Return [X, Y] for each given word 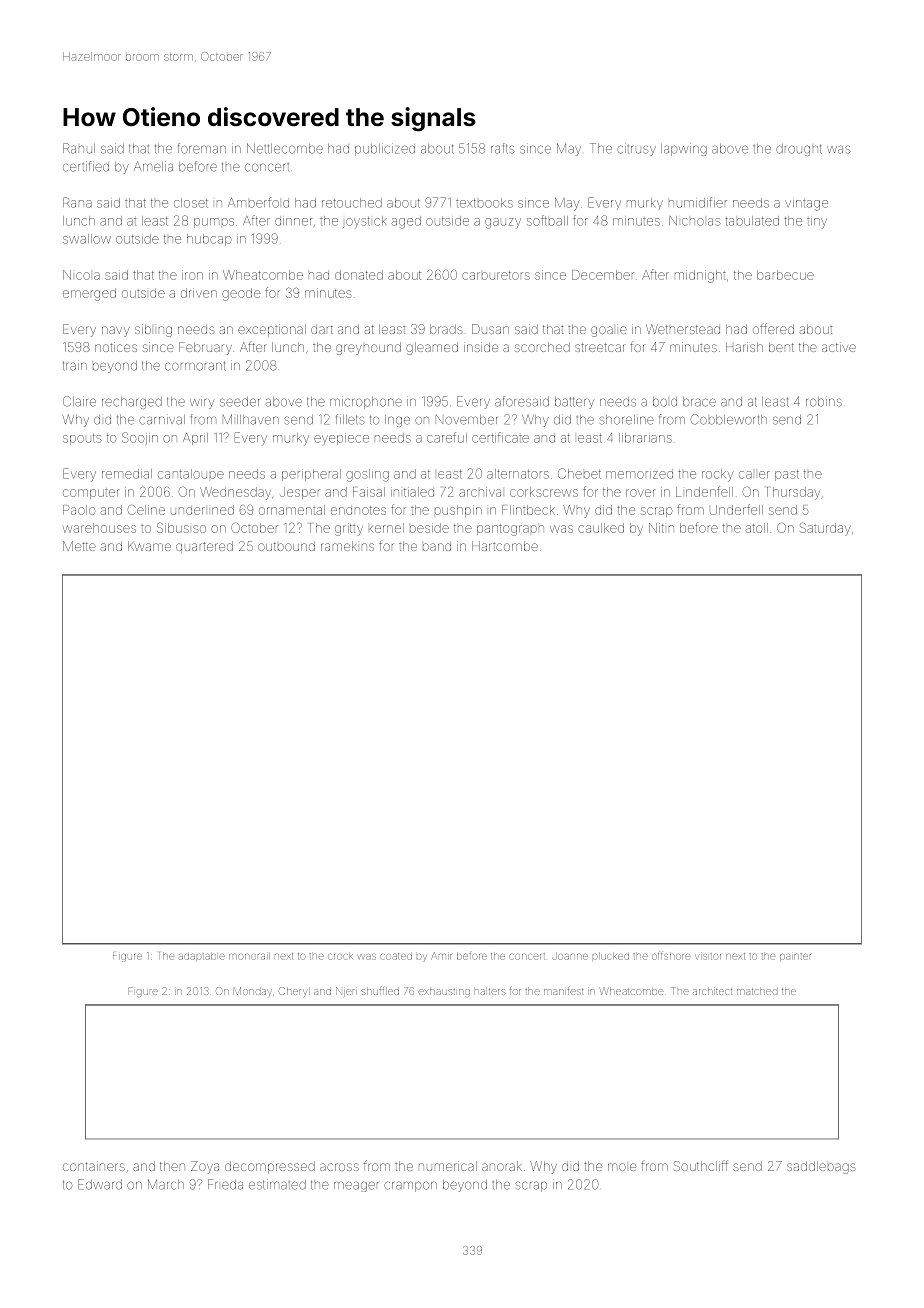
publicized [385, 149]
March [166, 1184]
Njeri [346, 991]
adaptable [201, 956]
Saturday [825, 529]
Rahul [79, 148]
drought [799, 150]
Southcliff [701, 1165]
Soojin [140, 438]
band [437, 547]
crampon [410, 1186]
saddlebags [821, 1167]
